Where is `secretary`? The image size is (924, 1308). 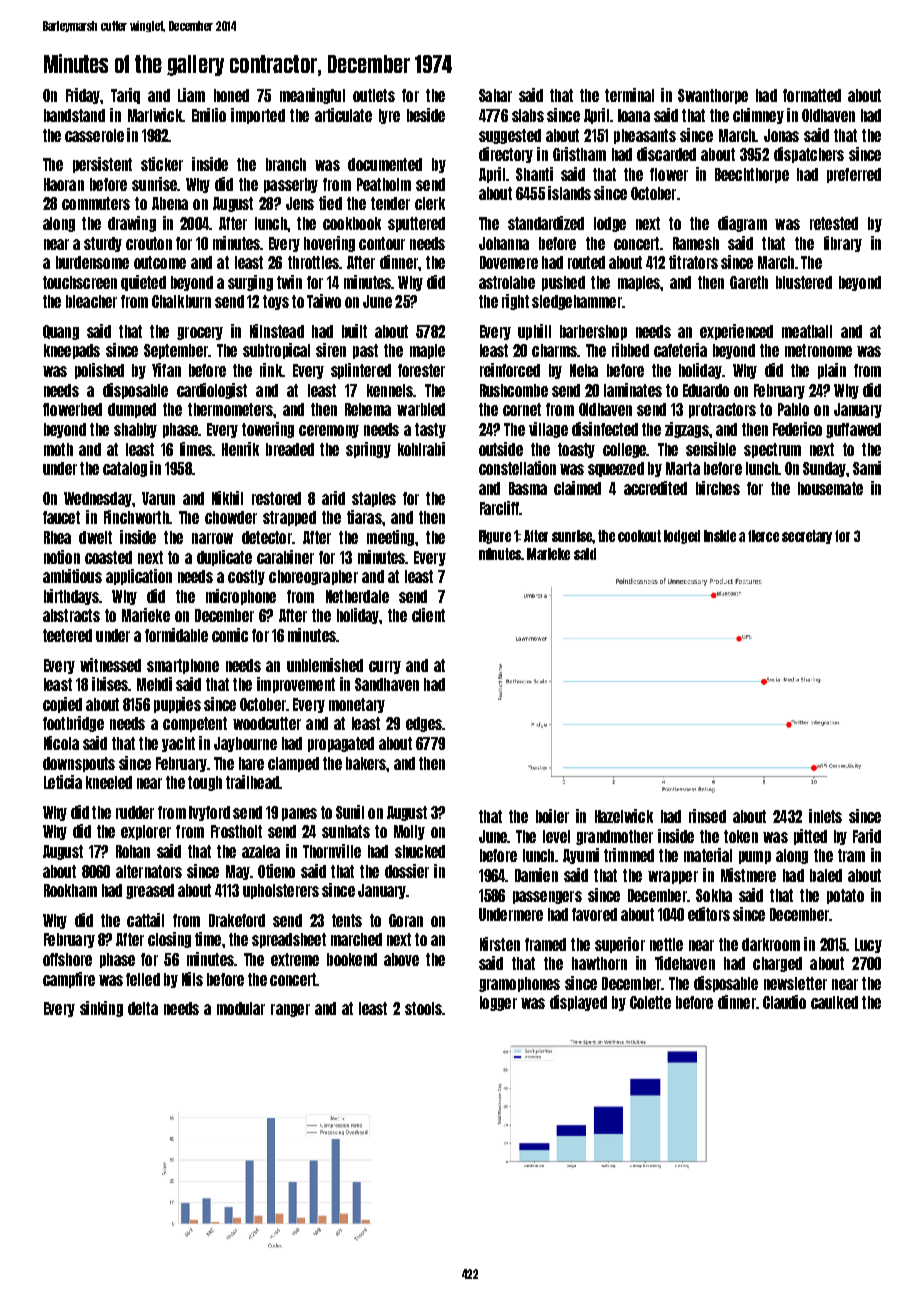
secretary is located at coordinates (807, 537).
